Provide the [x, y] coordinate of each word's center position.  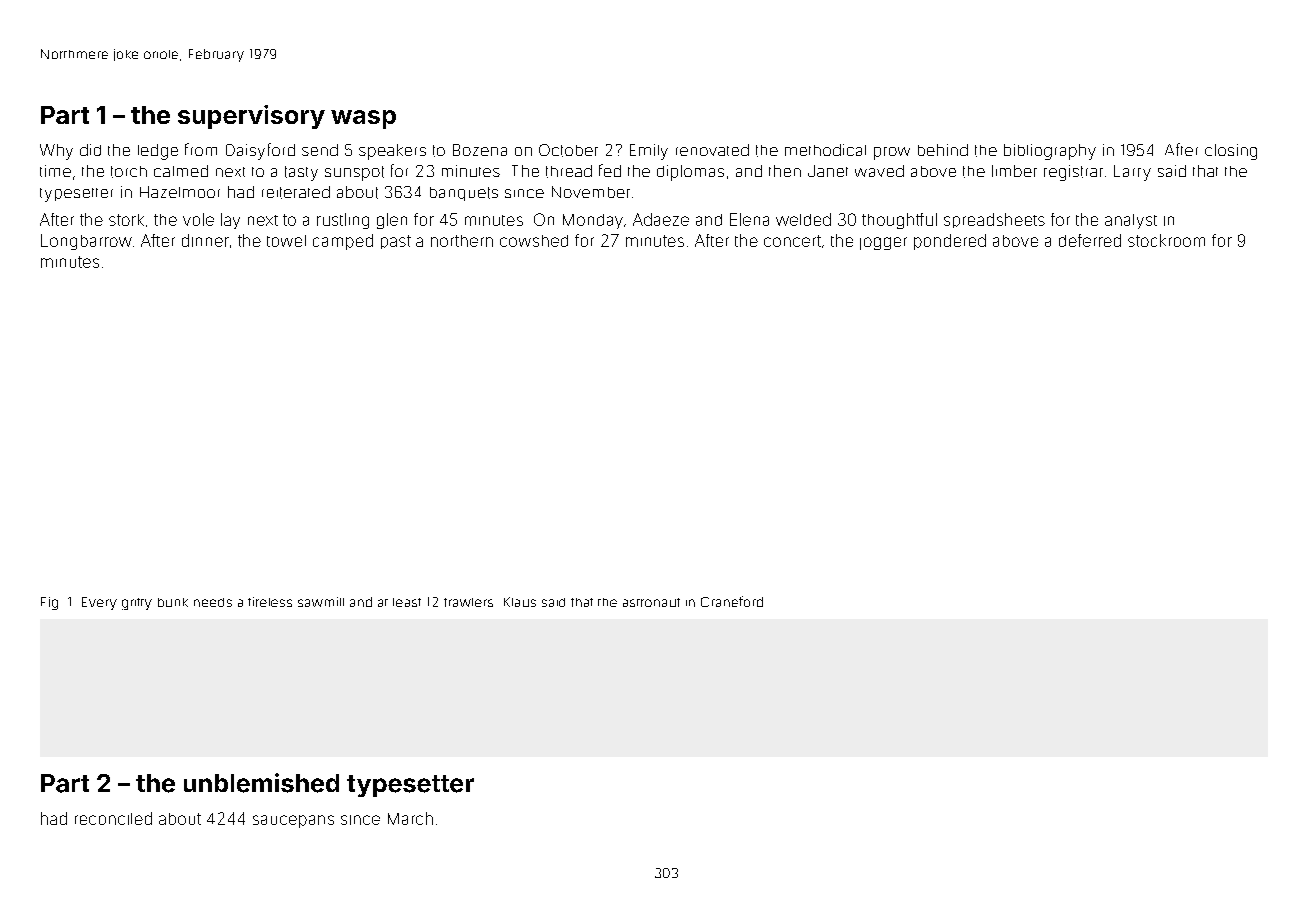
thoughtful [899, 221]
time [55, 171]
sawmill [321, 602]
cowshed [534, 241]
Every [99, 603]
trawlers [468, 602]
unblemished [261, 783]
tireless [270, 602]
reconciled [113, 818]
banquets [464, 194]
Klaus [520, 602]
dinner [205, 240]
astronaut [651, 602]
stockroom [1166, 240]
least [407, 602]
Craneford [732, 601]
